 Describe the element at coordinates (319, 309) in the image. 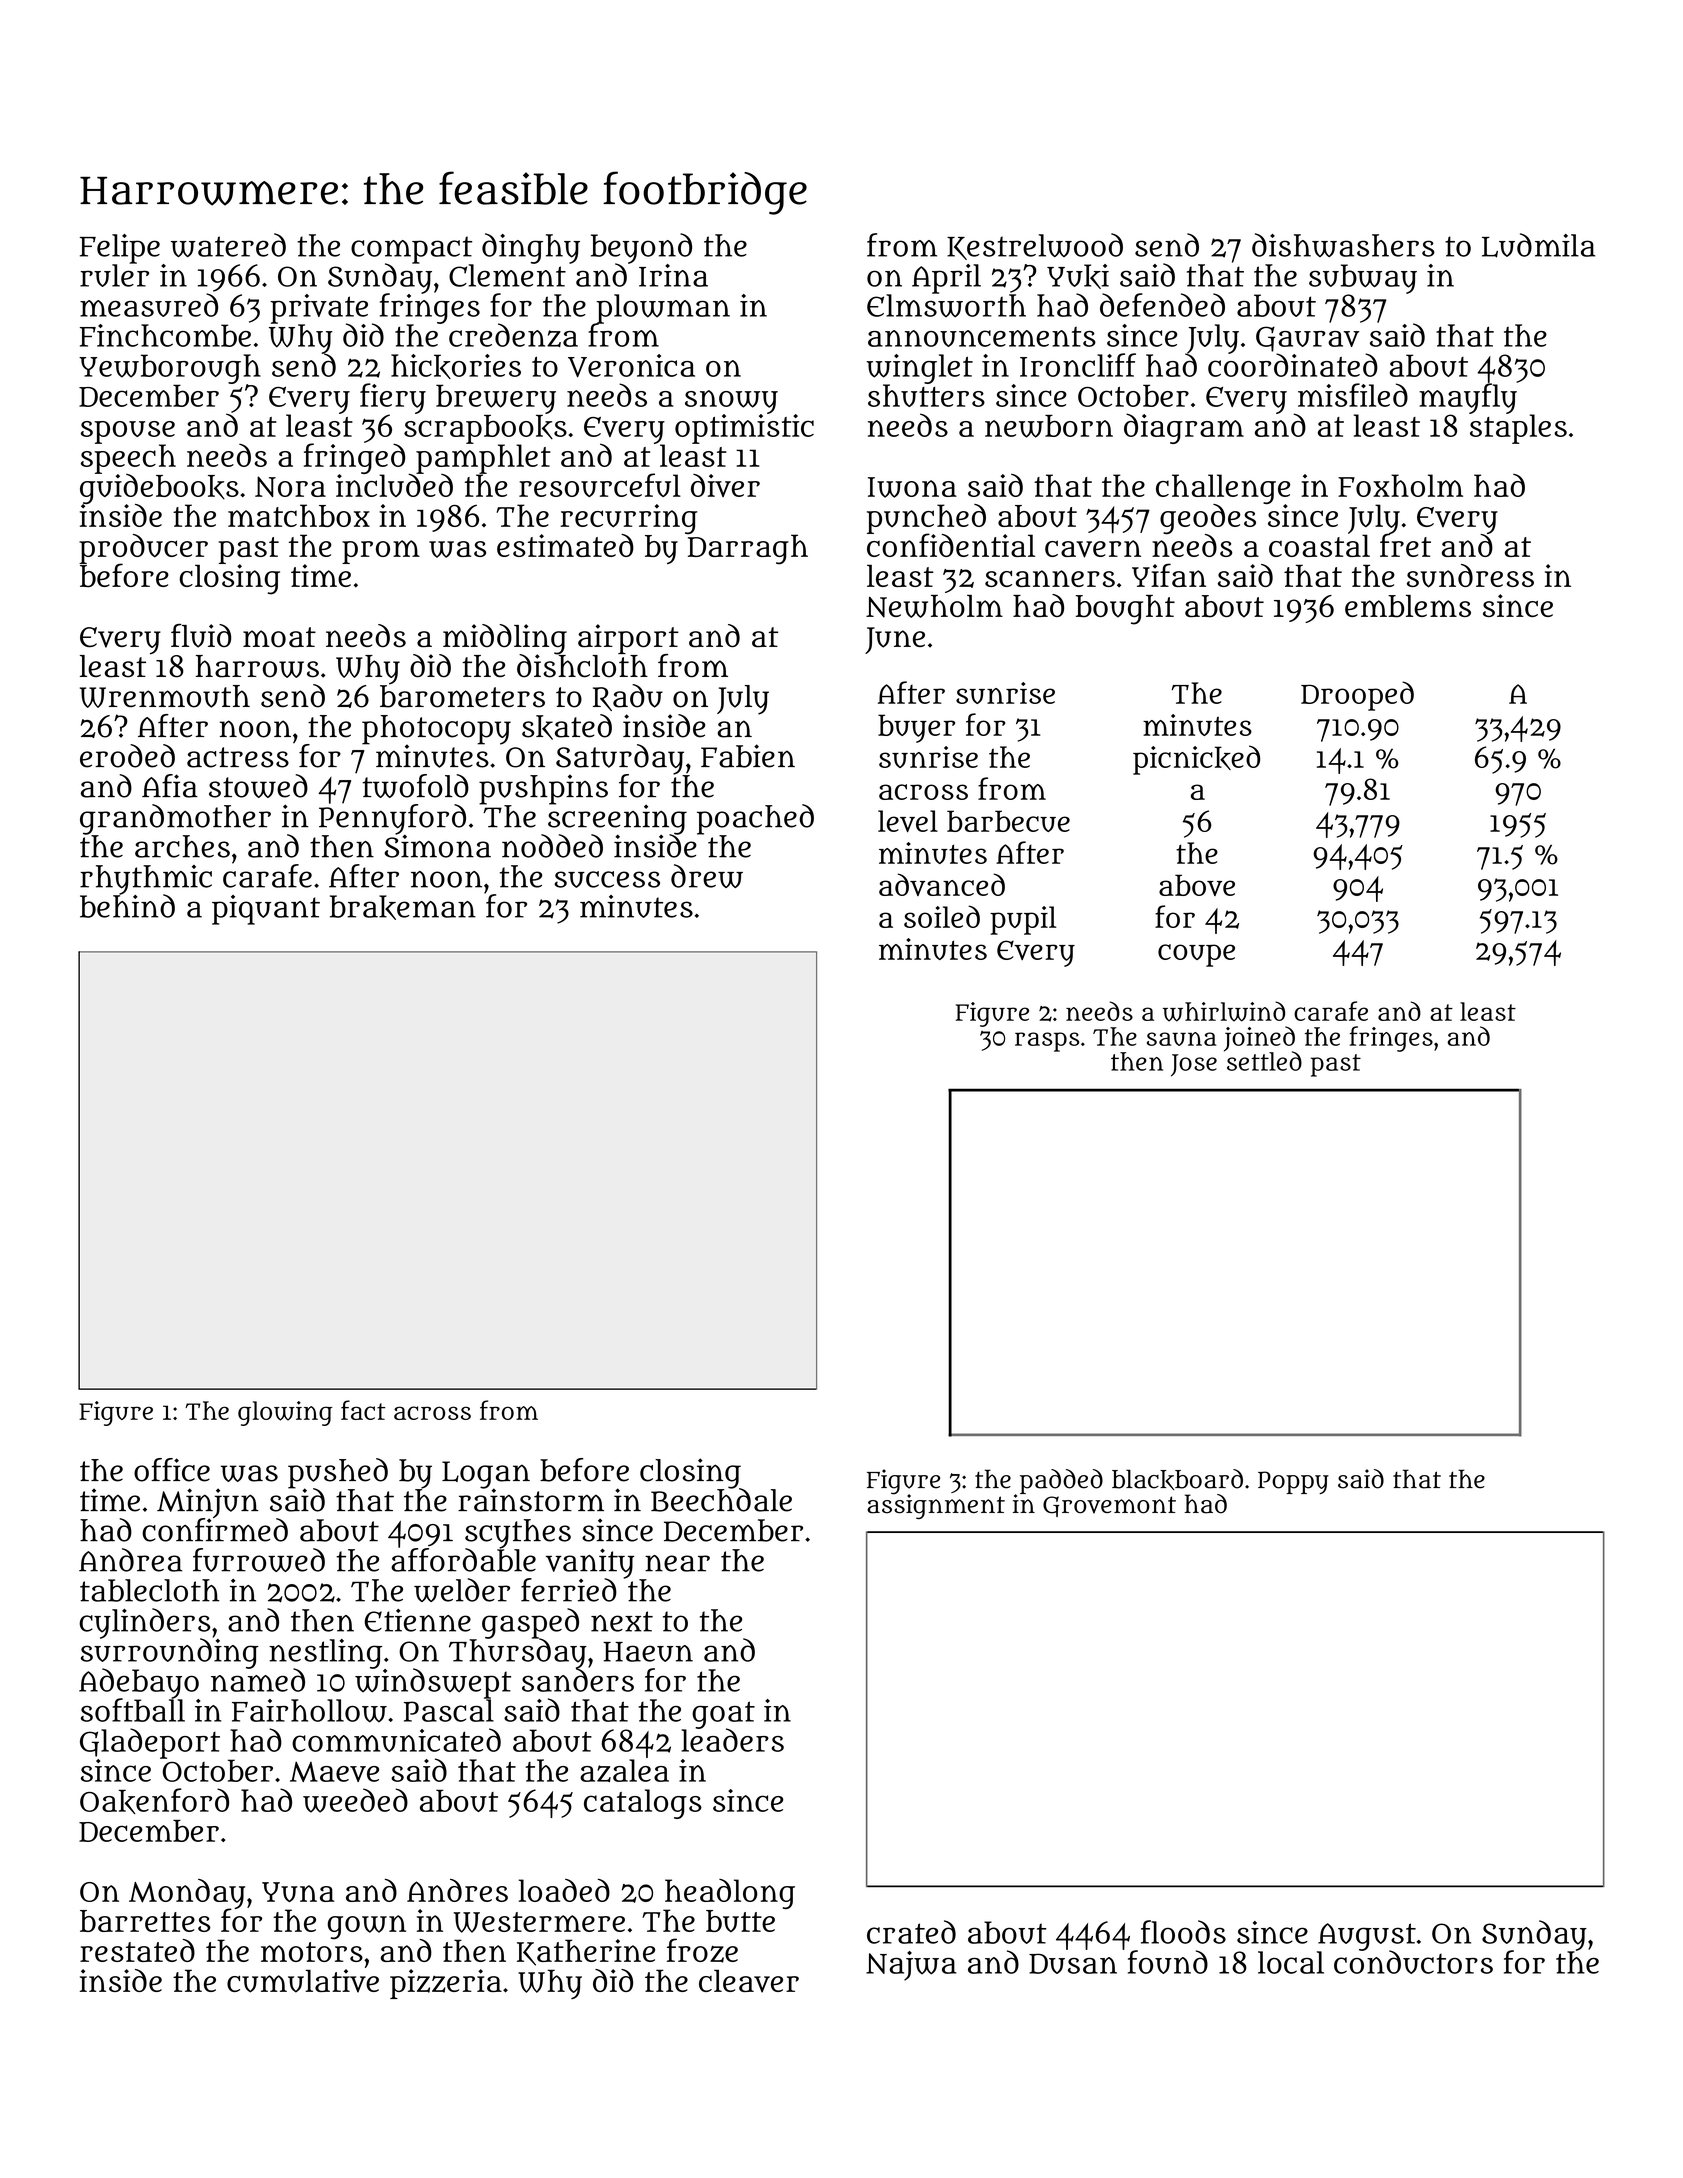

I see `private` at that location.
